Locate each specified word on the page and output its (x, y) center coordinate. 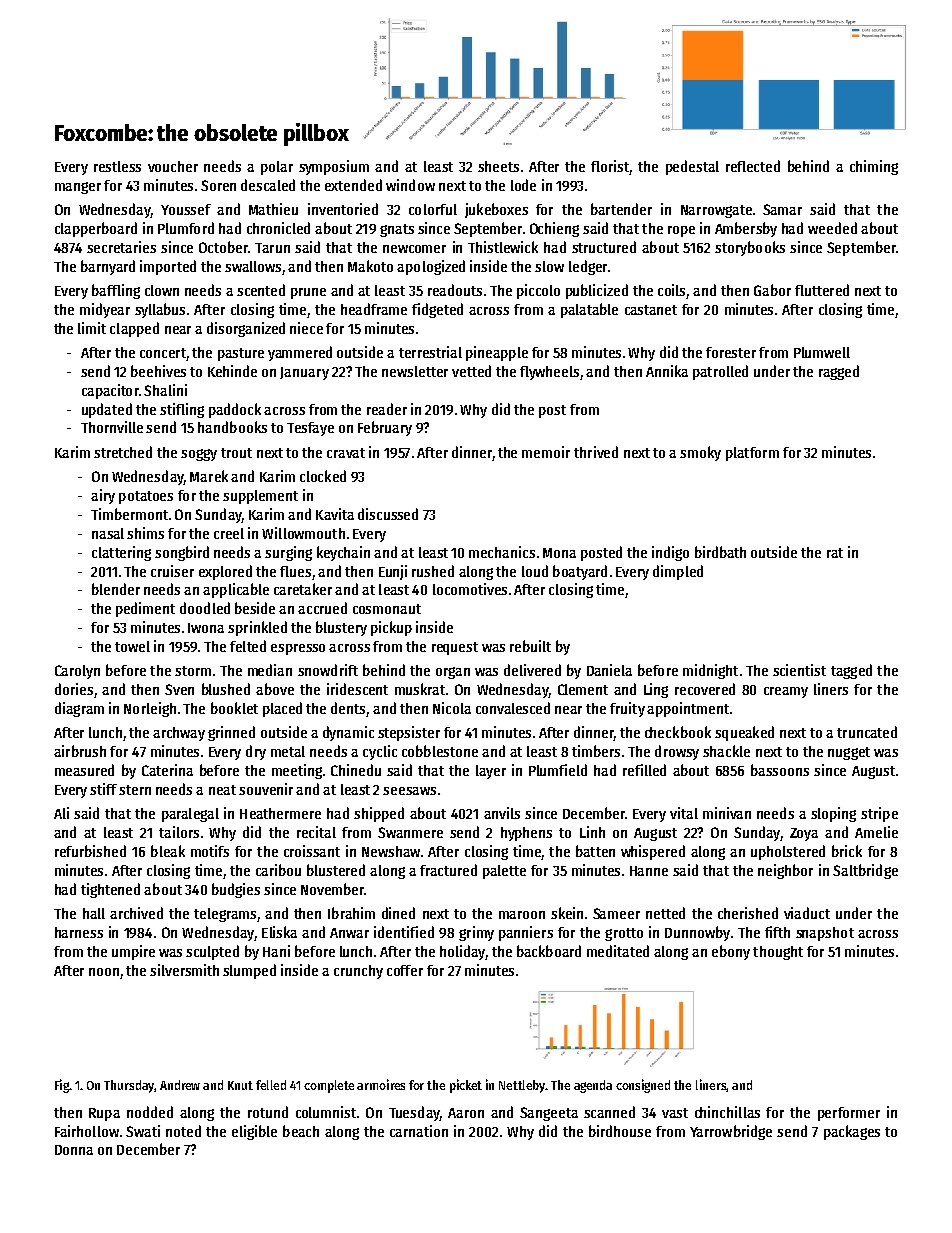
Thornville (112, 427)
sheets (498, 166)
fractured (448, 870)
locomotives (470, 589)
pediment (145, 609)
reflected (753, 166)
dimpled (678, 572)
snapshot (825, 934)
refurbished (90, 851)
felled (271, 1085)
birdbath (720, 552)
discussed (388, 514)
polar (277, 168)
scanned (609, 1112)
